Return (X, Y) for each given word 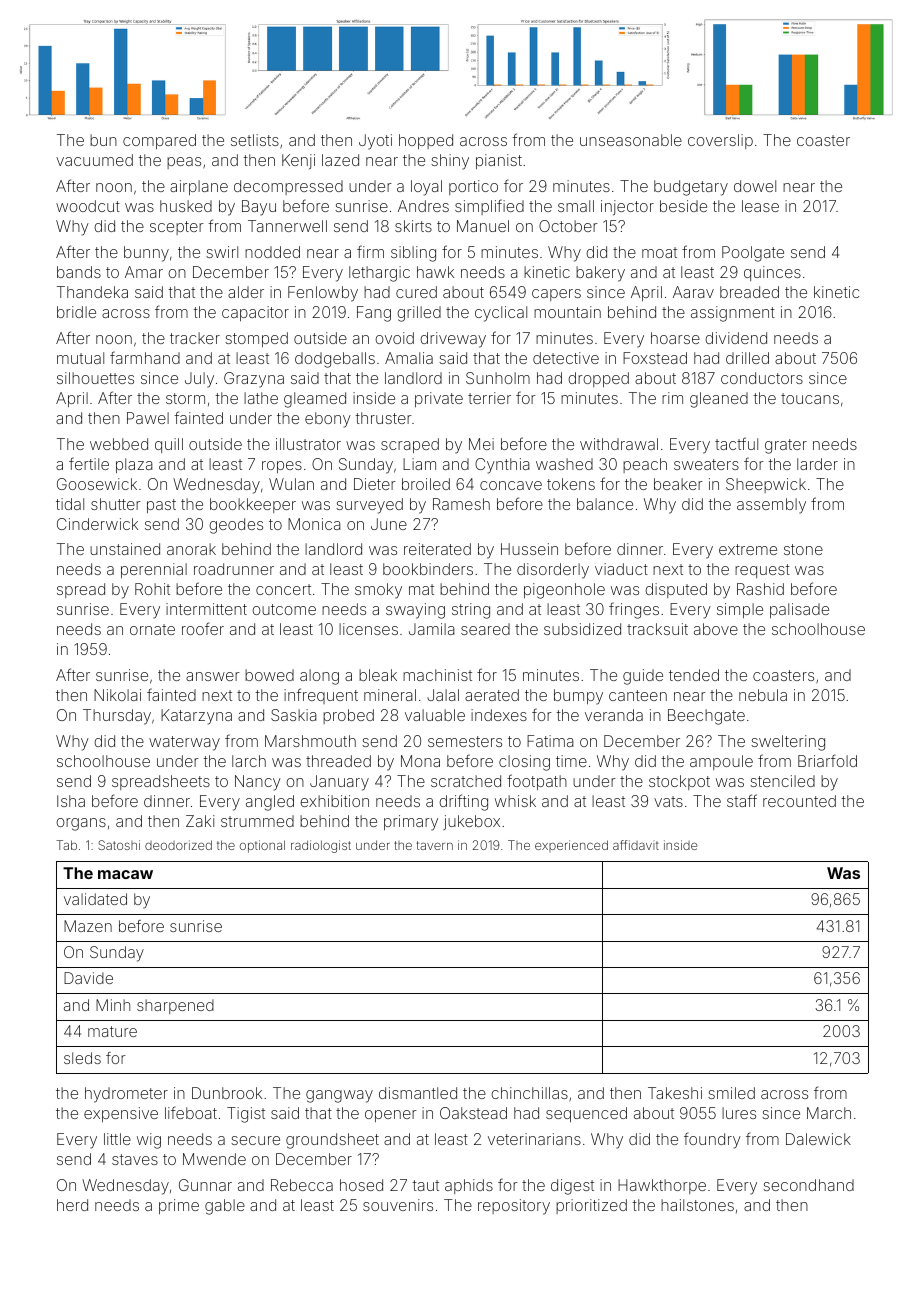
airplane (199, 187)
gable (225, 1207)
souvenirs (398, 1205)
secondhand (808, 1185)
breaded (749, 292)
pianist (499, 161)
